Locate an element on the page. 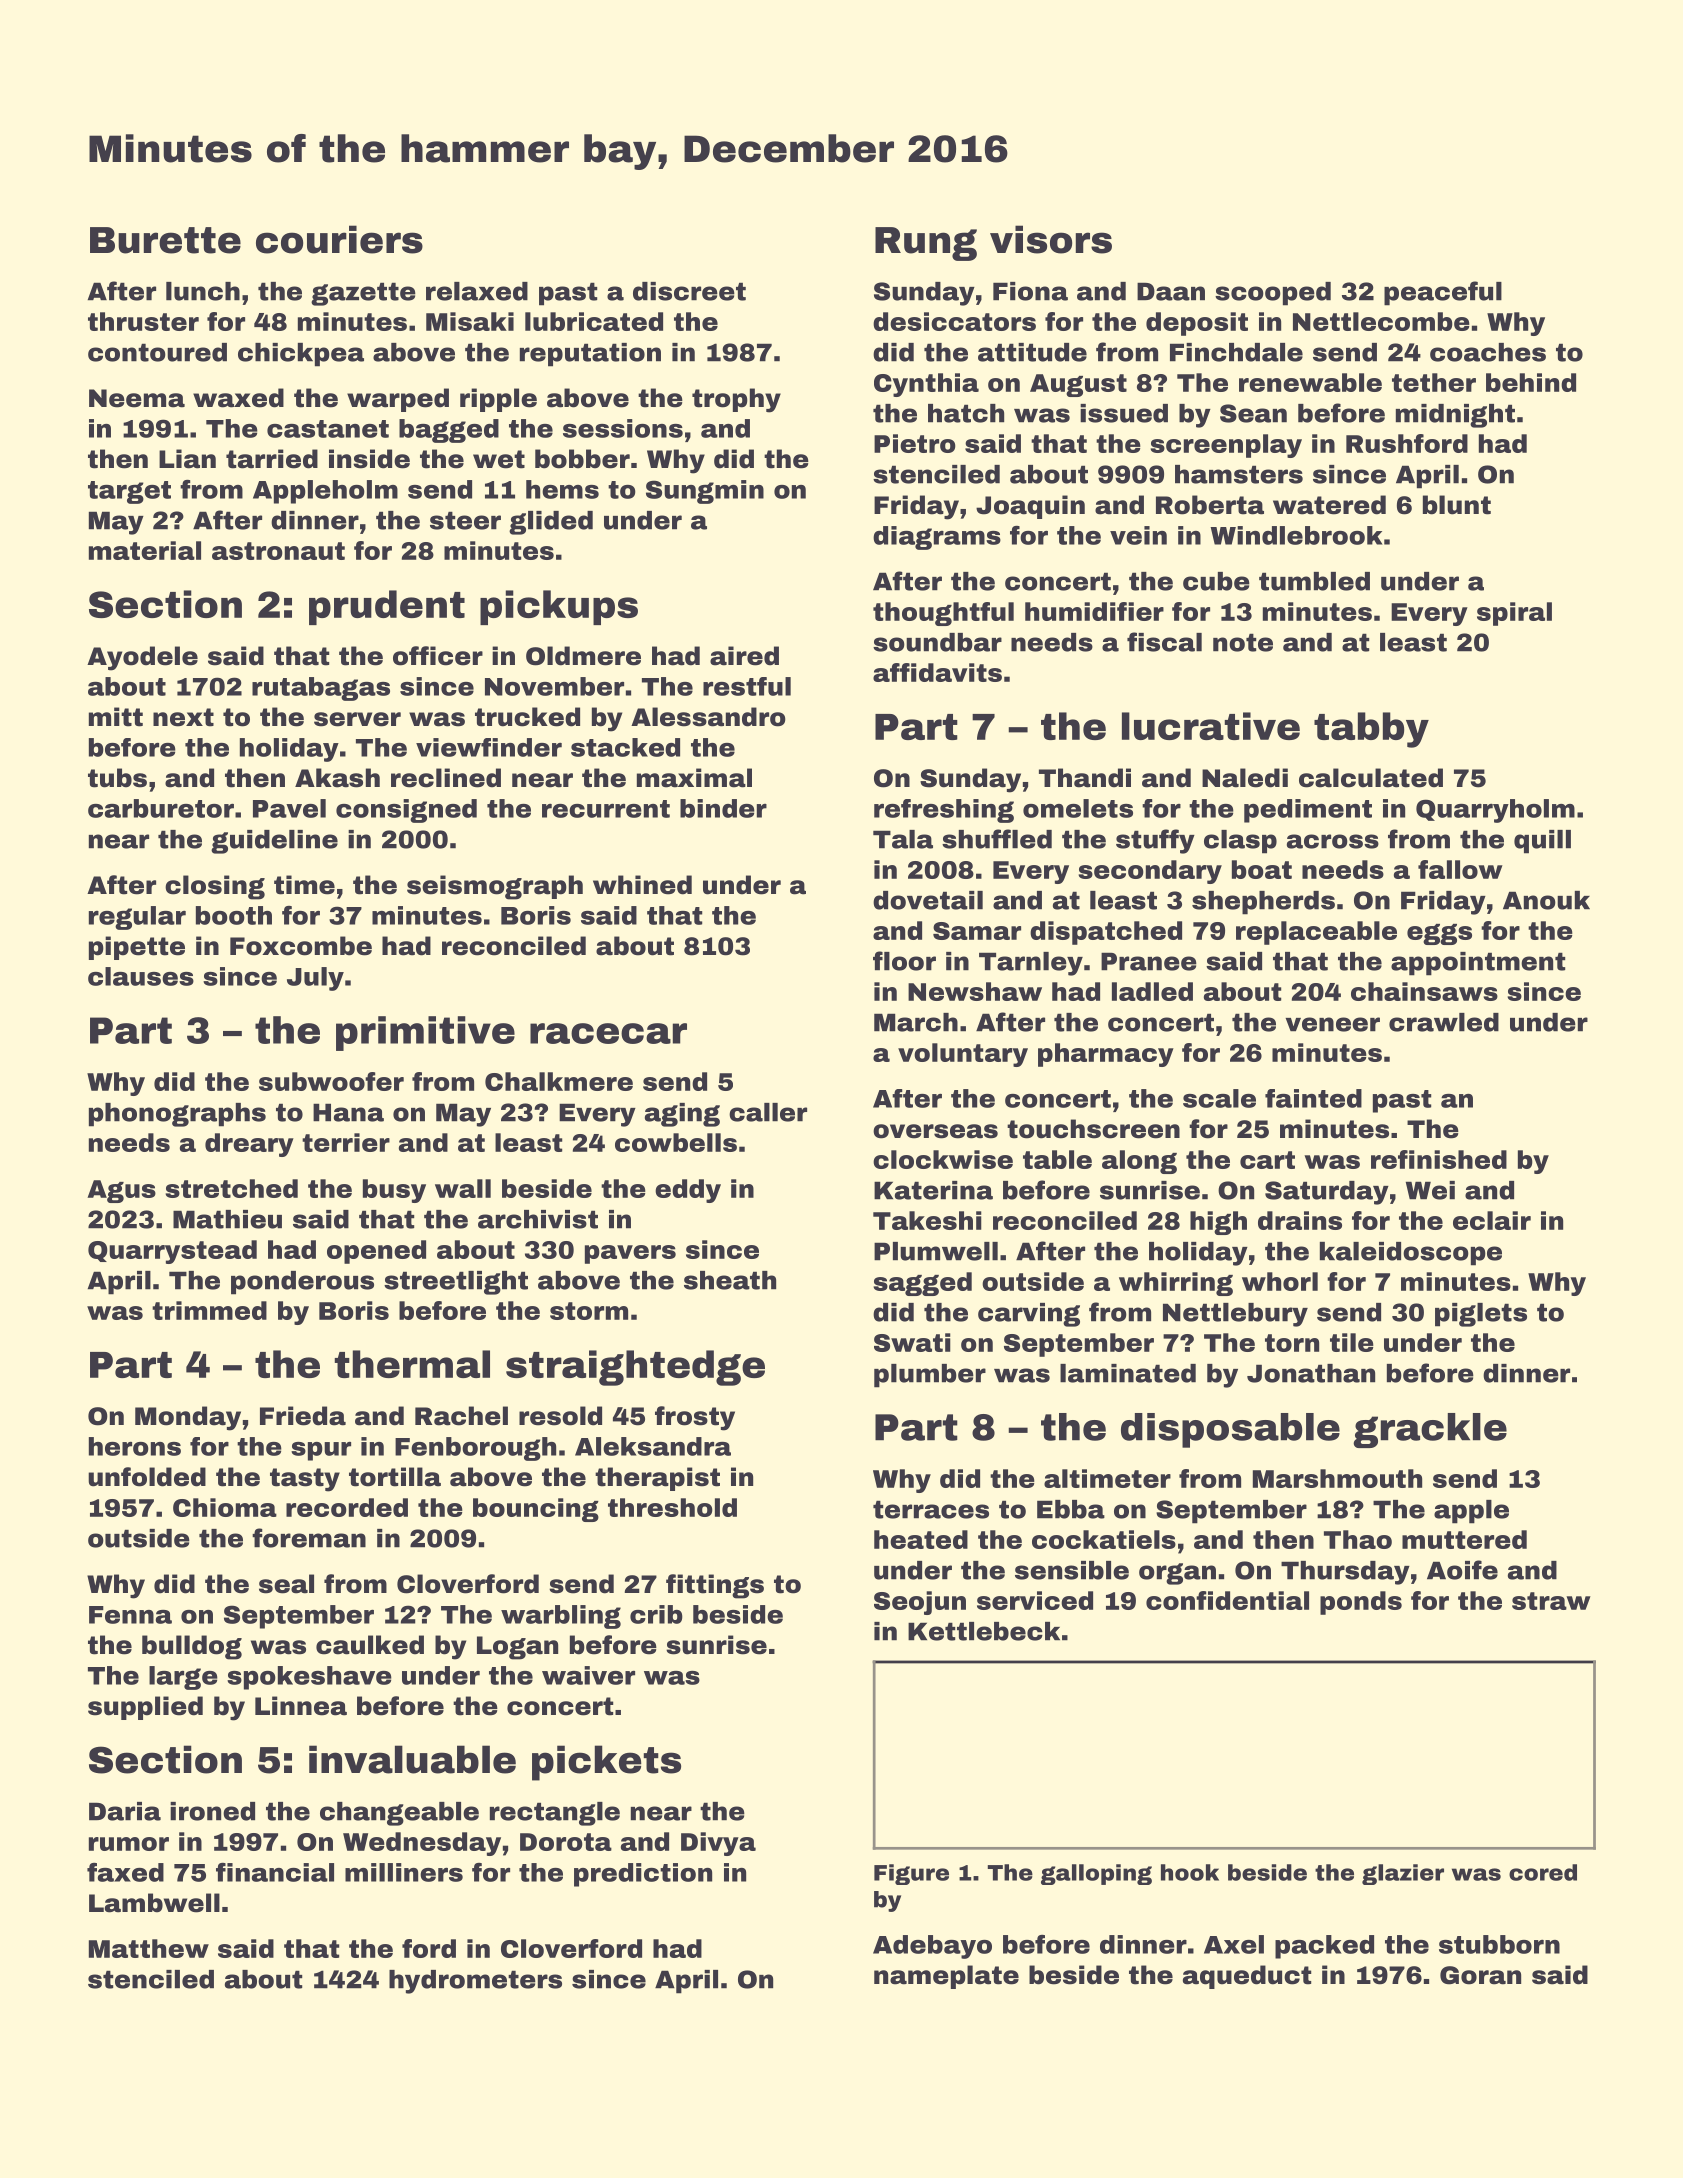 The image size is (1683, 2178). lucrative is located at coordinates (1211, 726).
